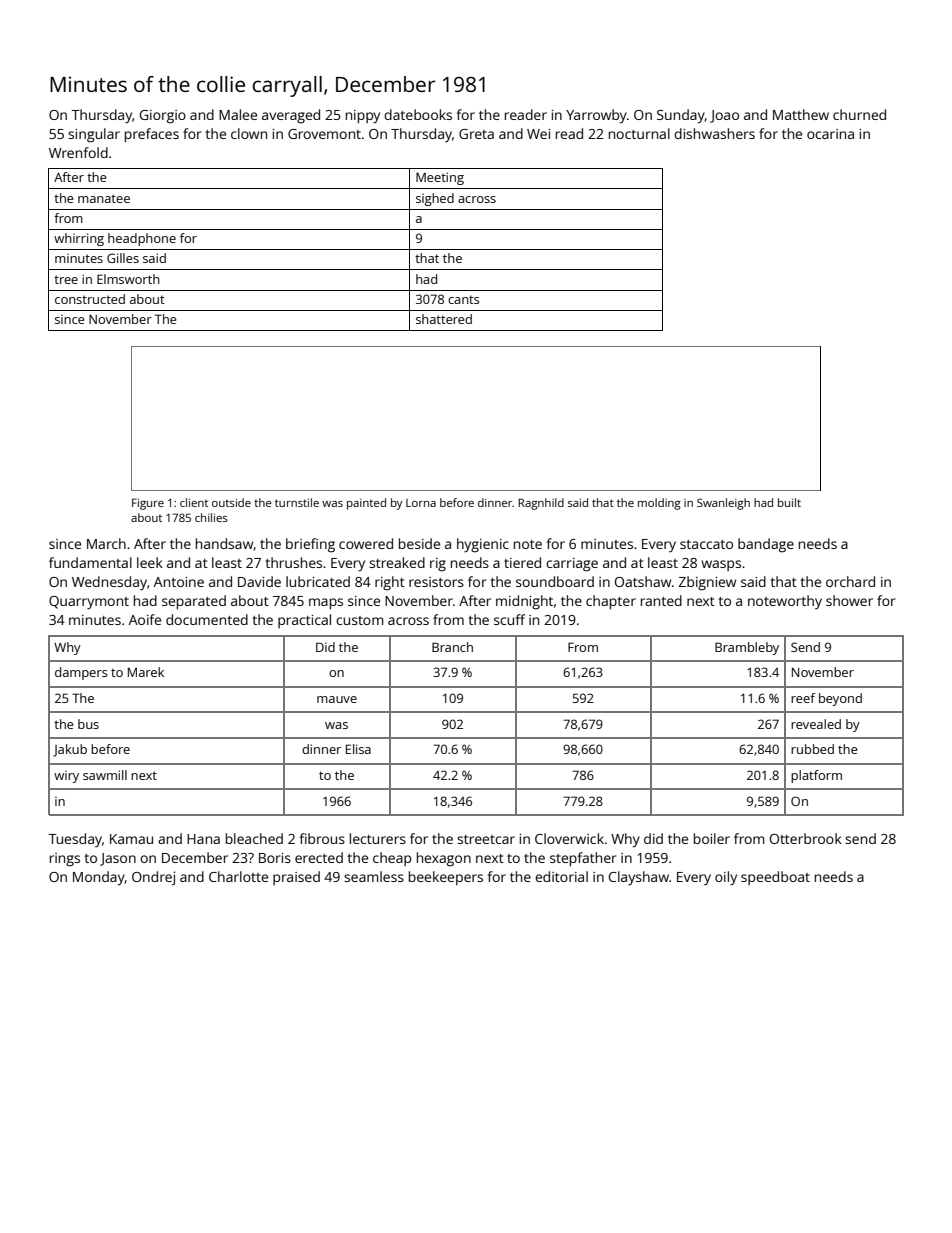 The height and width of the image is (1233, 952). I want to click on shattered, so click(444, 319).
